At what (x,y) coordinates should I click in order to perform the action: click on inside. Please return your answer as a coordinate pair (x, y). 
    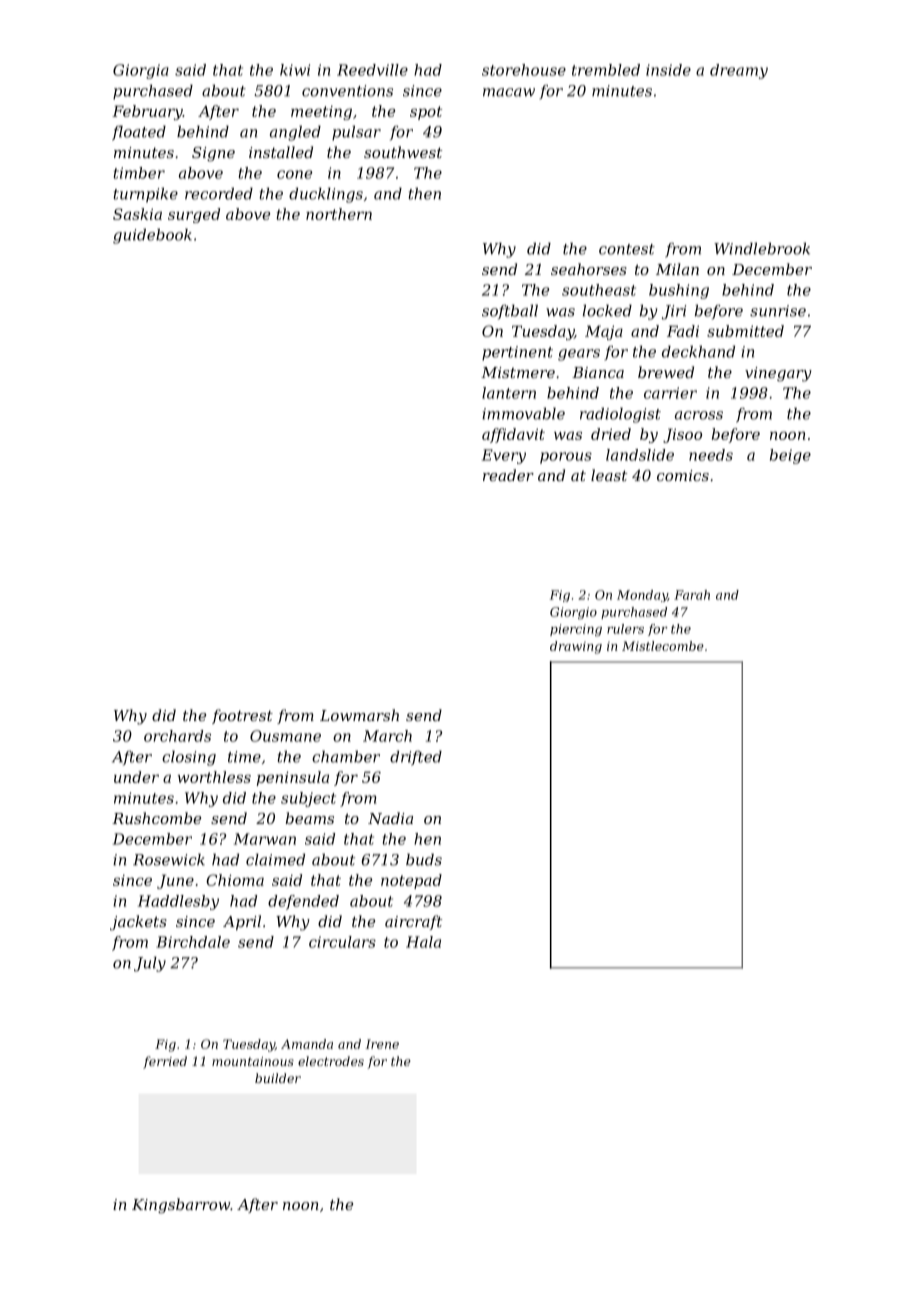
    Looking at the image, I should click on (668, 70).
